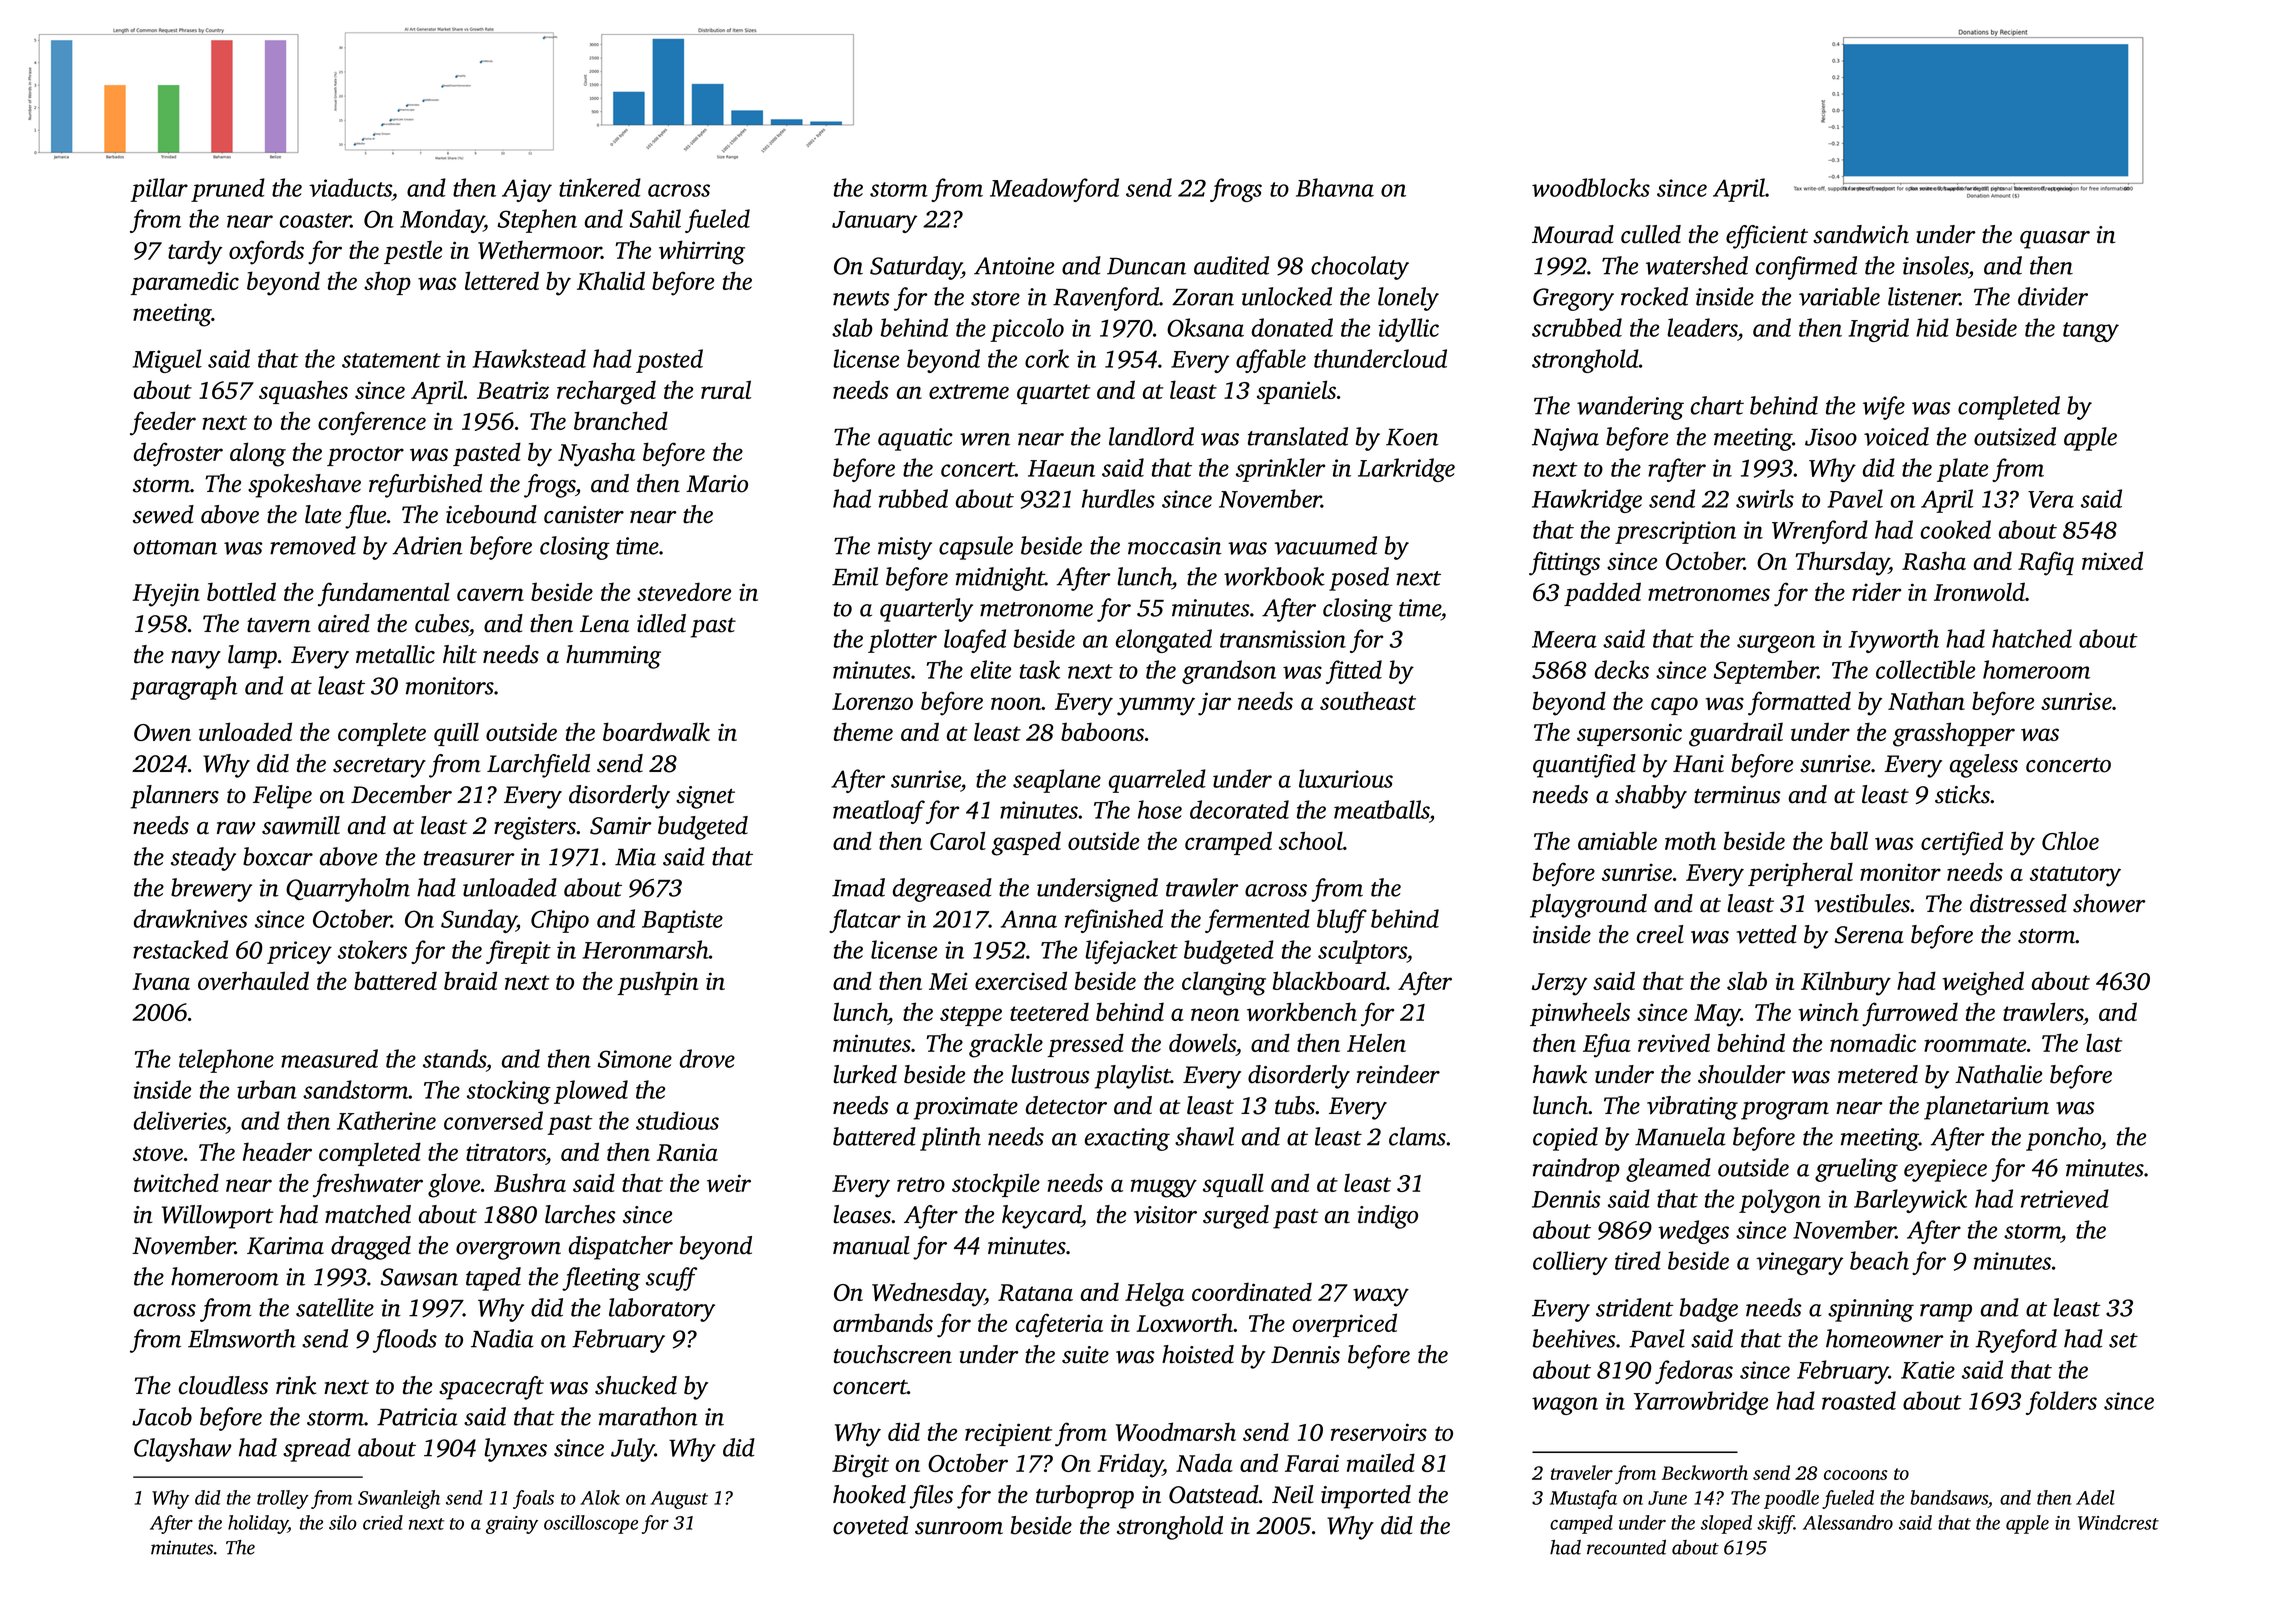 The height and width of the page is (1620, 2292). I want to click on Bushra, so click(530, 1182).
